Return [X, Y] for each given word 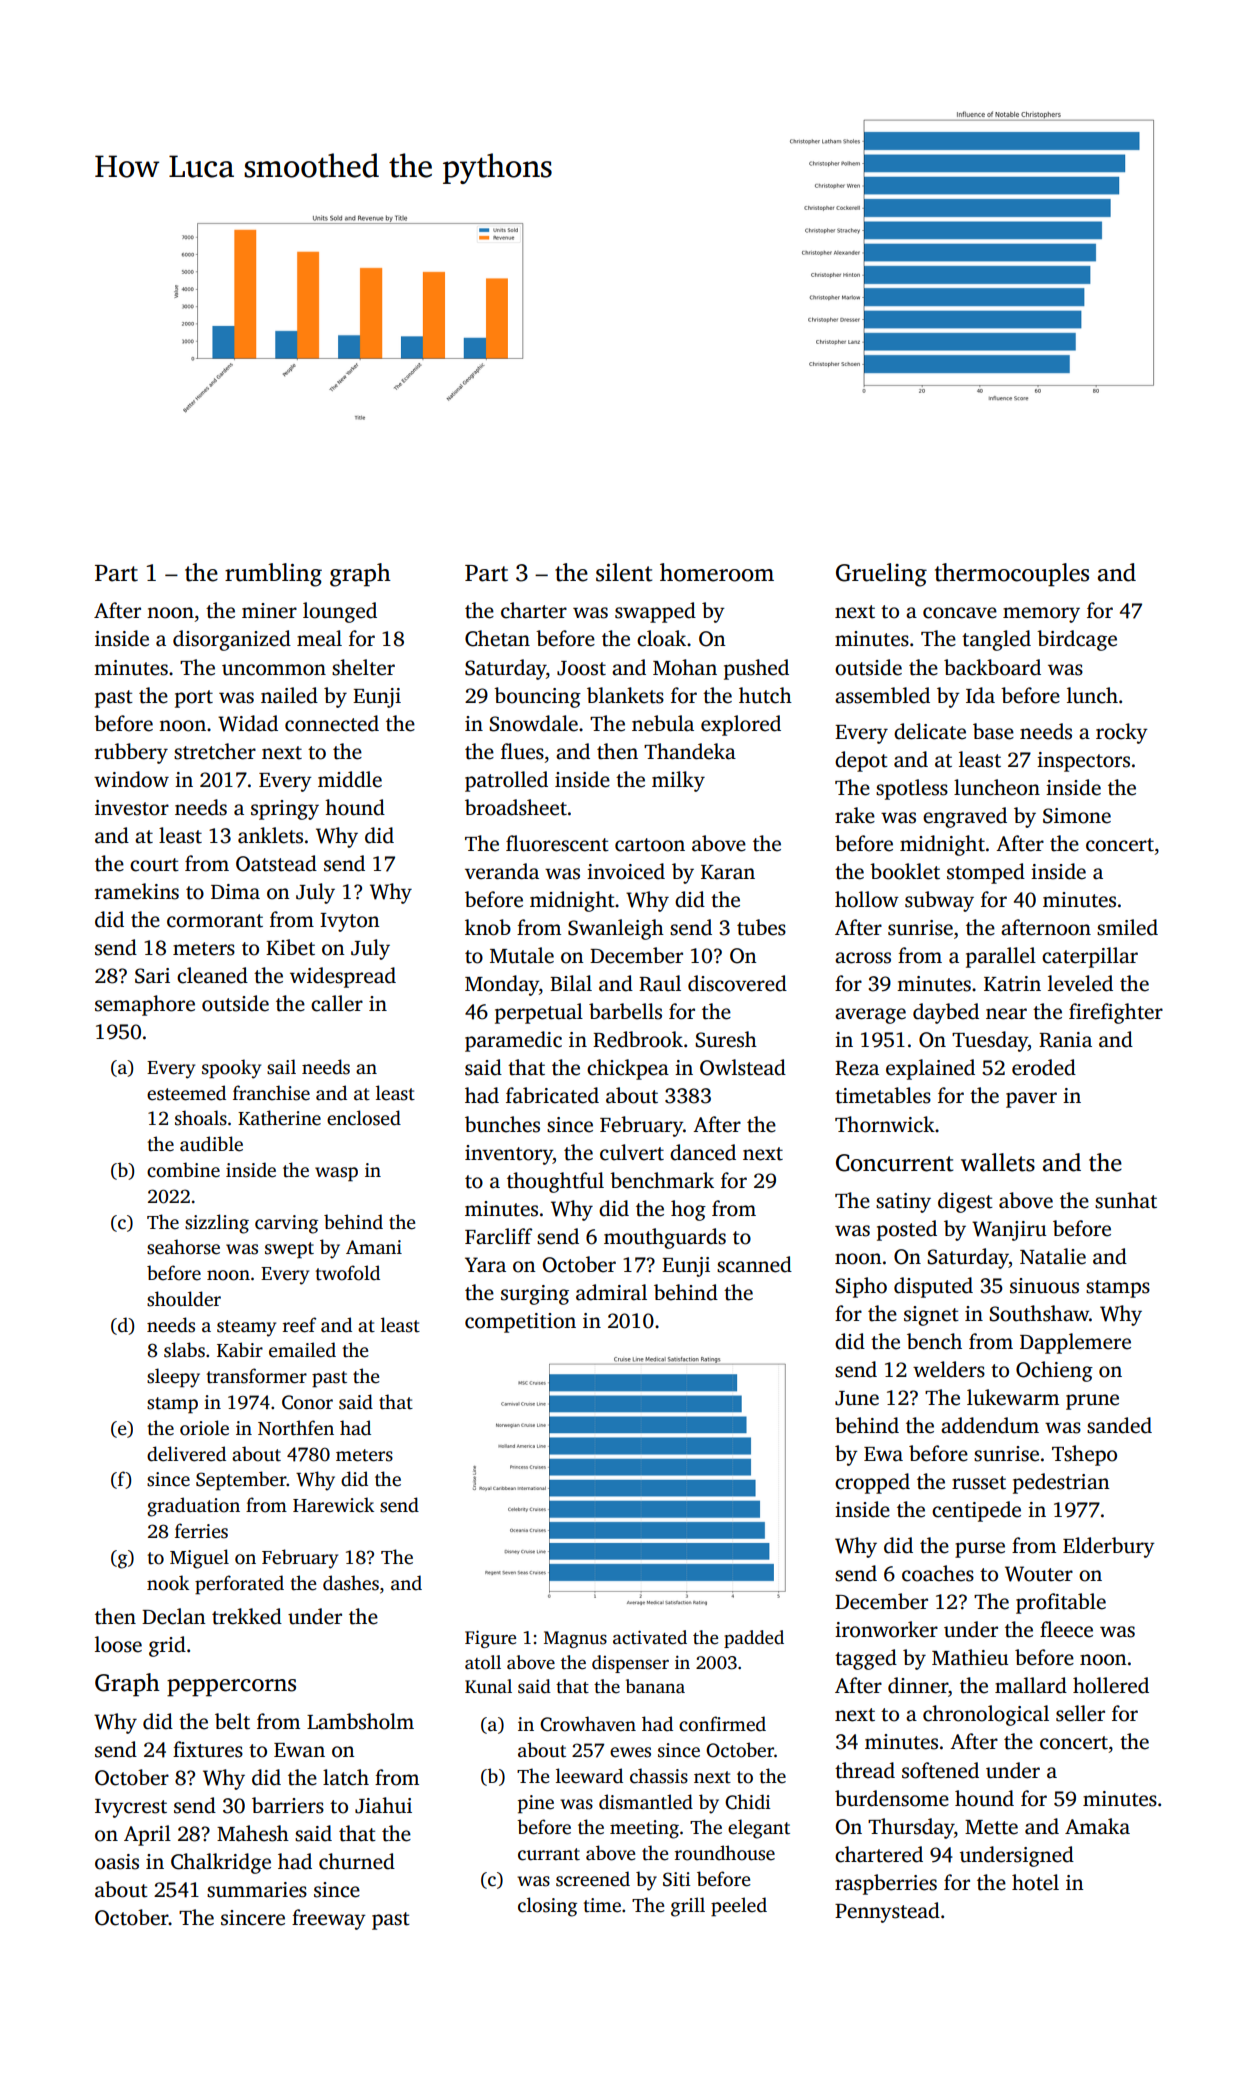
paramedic [513, 1041]
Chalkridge [221, 1863]
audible [211, 1144]
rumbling [273, 575]
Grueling [881, 575]
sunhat [1126, 1200]
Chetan [497, 638]
